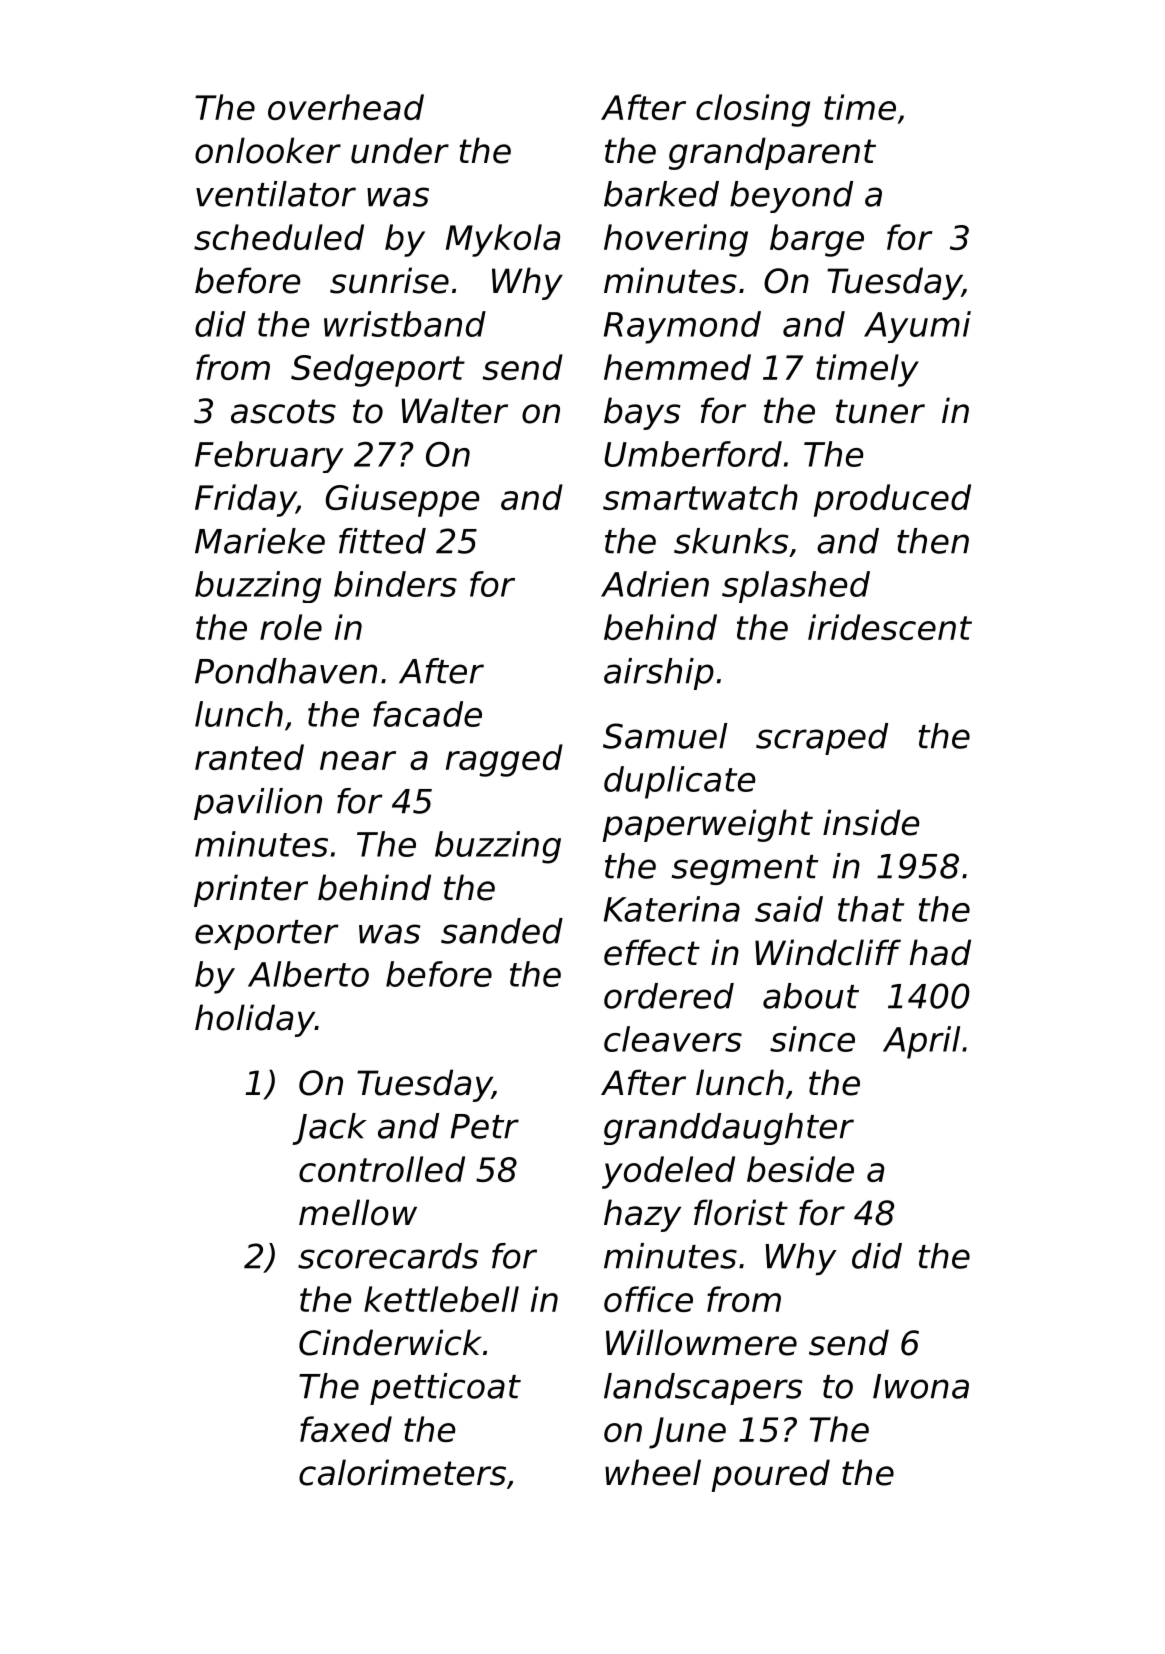 The image size is (1165, 1654). I want to click on calorimeters, so click(402, 1472).
